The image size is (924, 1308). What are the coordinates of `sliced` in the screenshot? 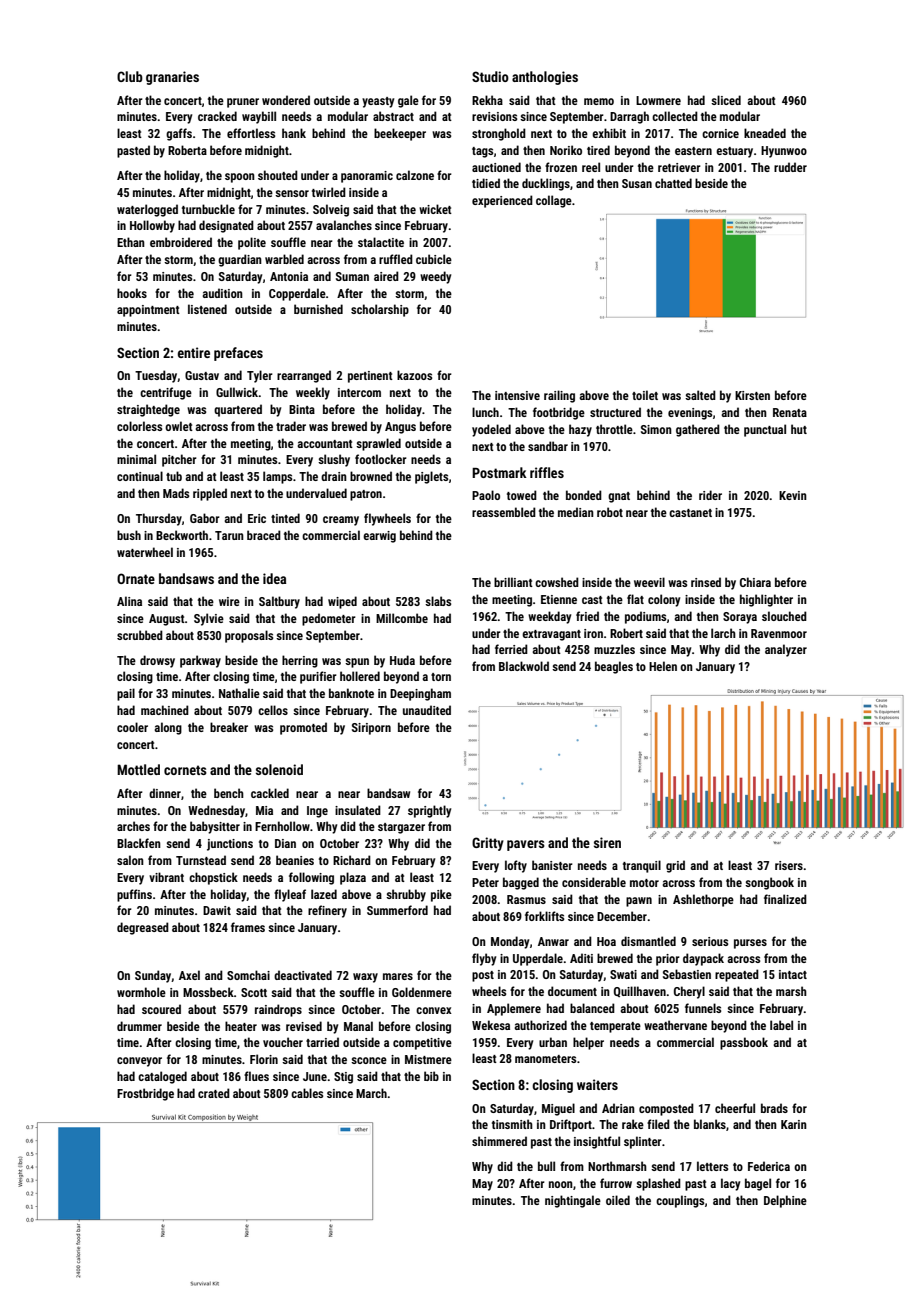 It's located at (726, 100).
